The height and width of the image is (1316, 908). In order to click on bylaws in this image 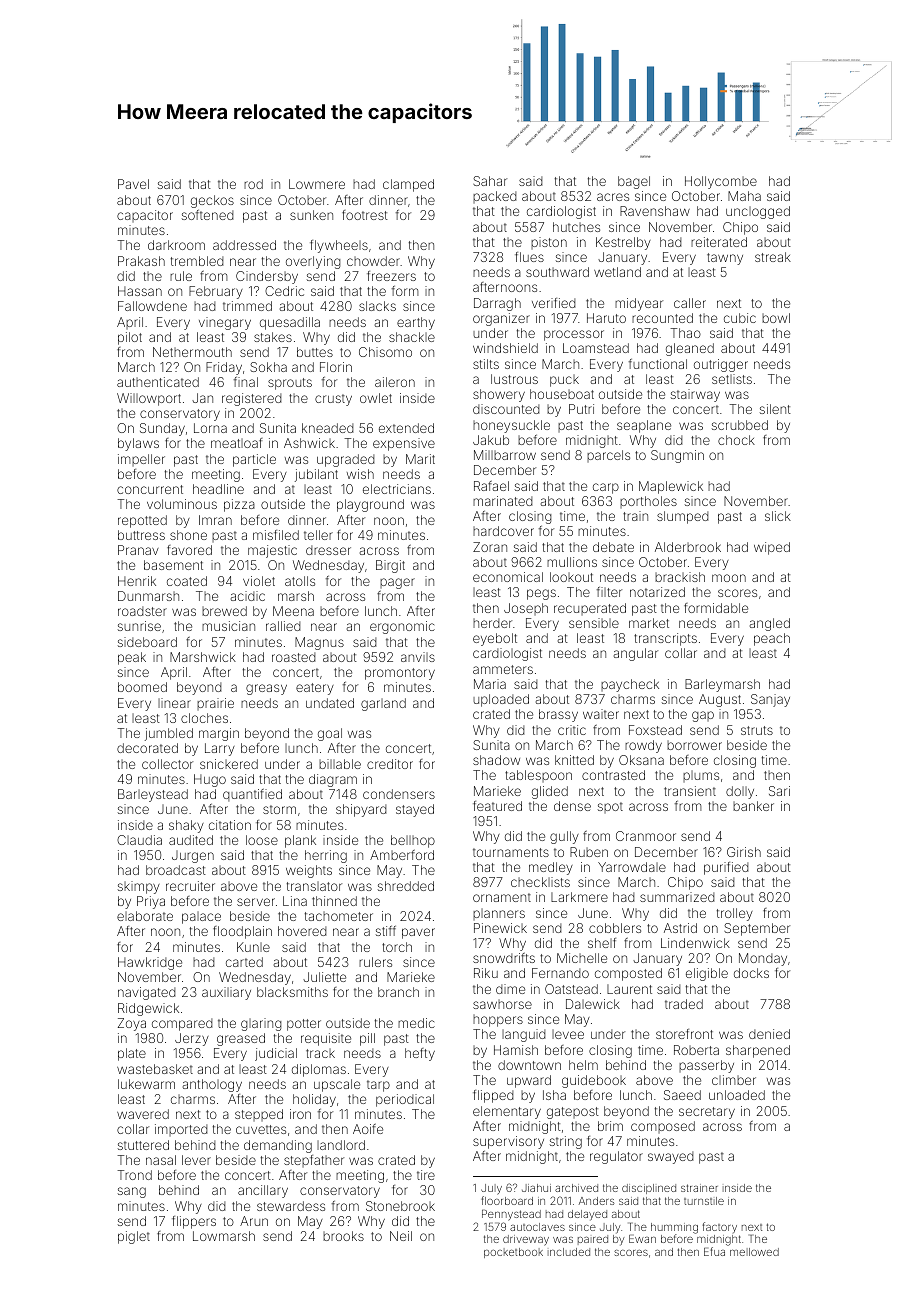, I will do `click(138, 444)`.
